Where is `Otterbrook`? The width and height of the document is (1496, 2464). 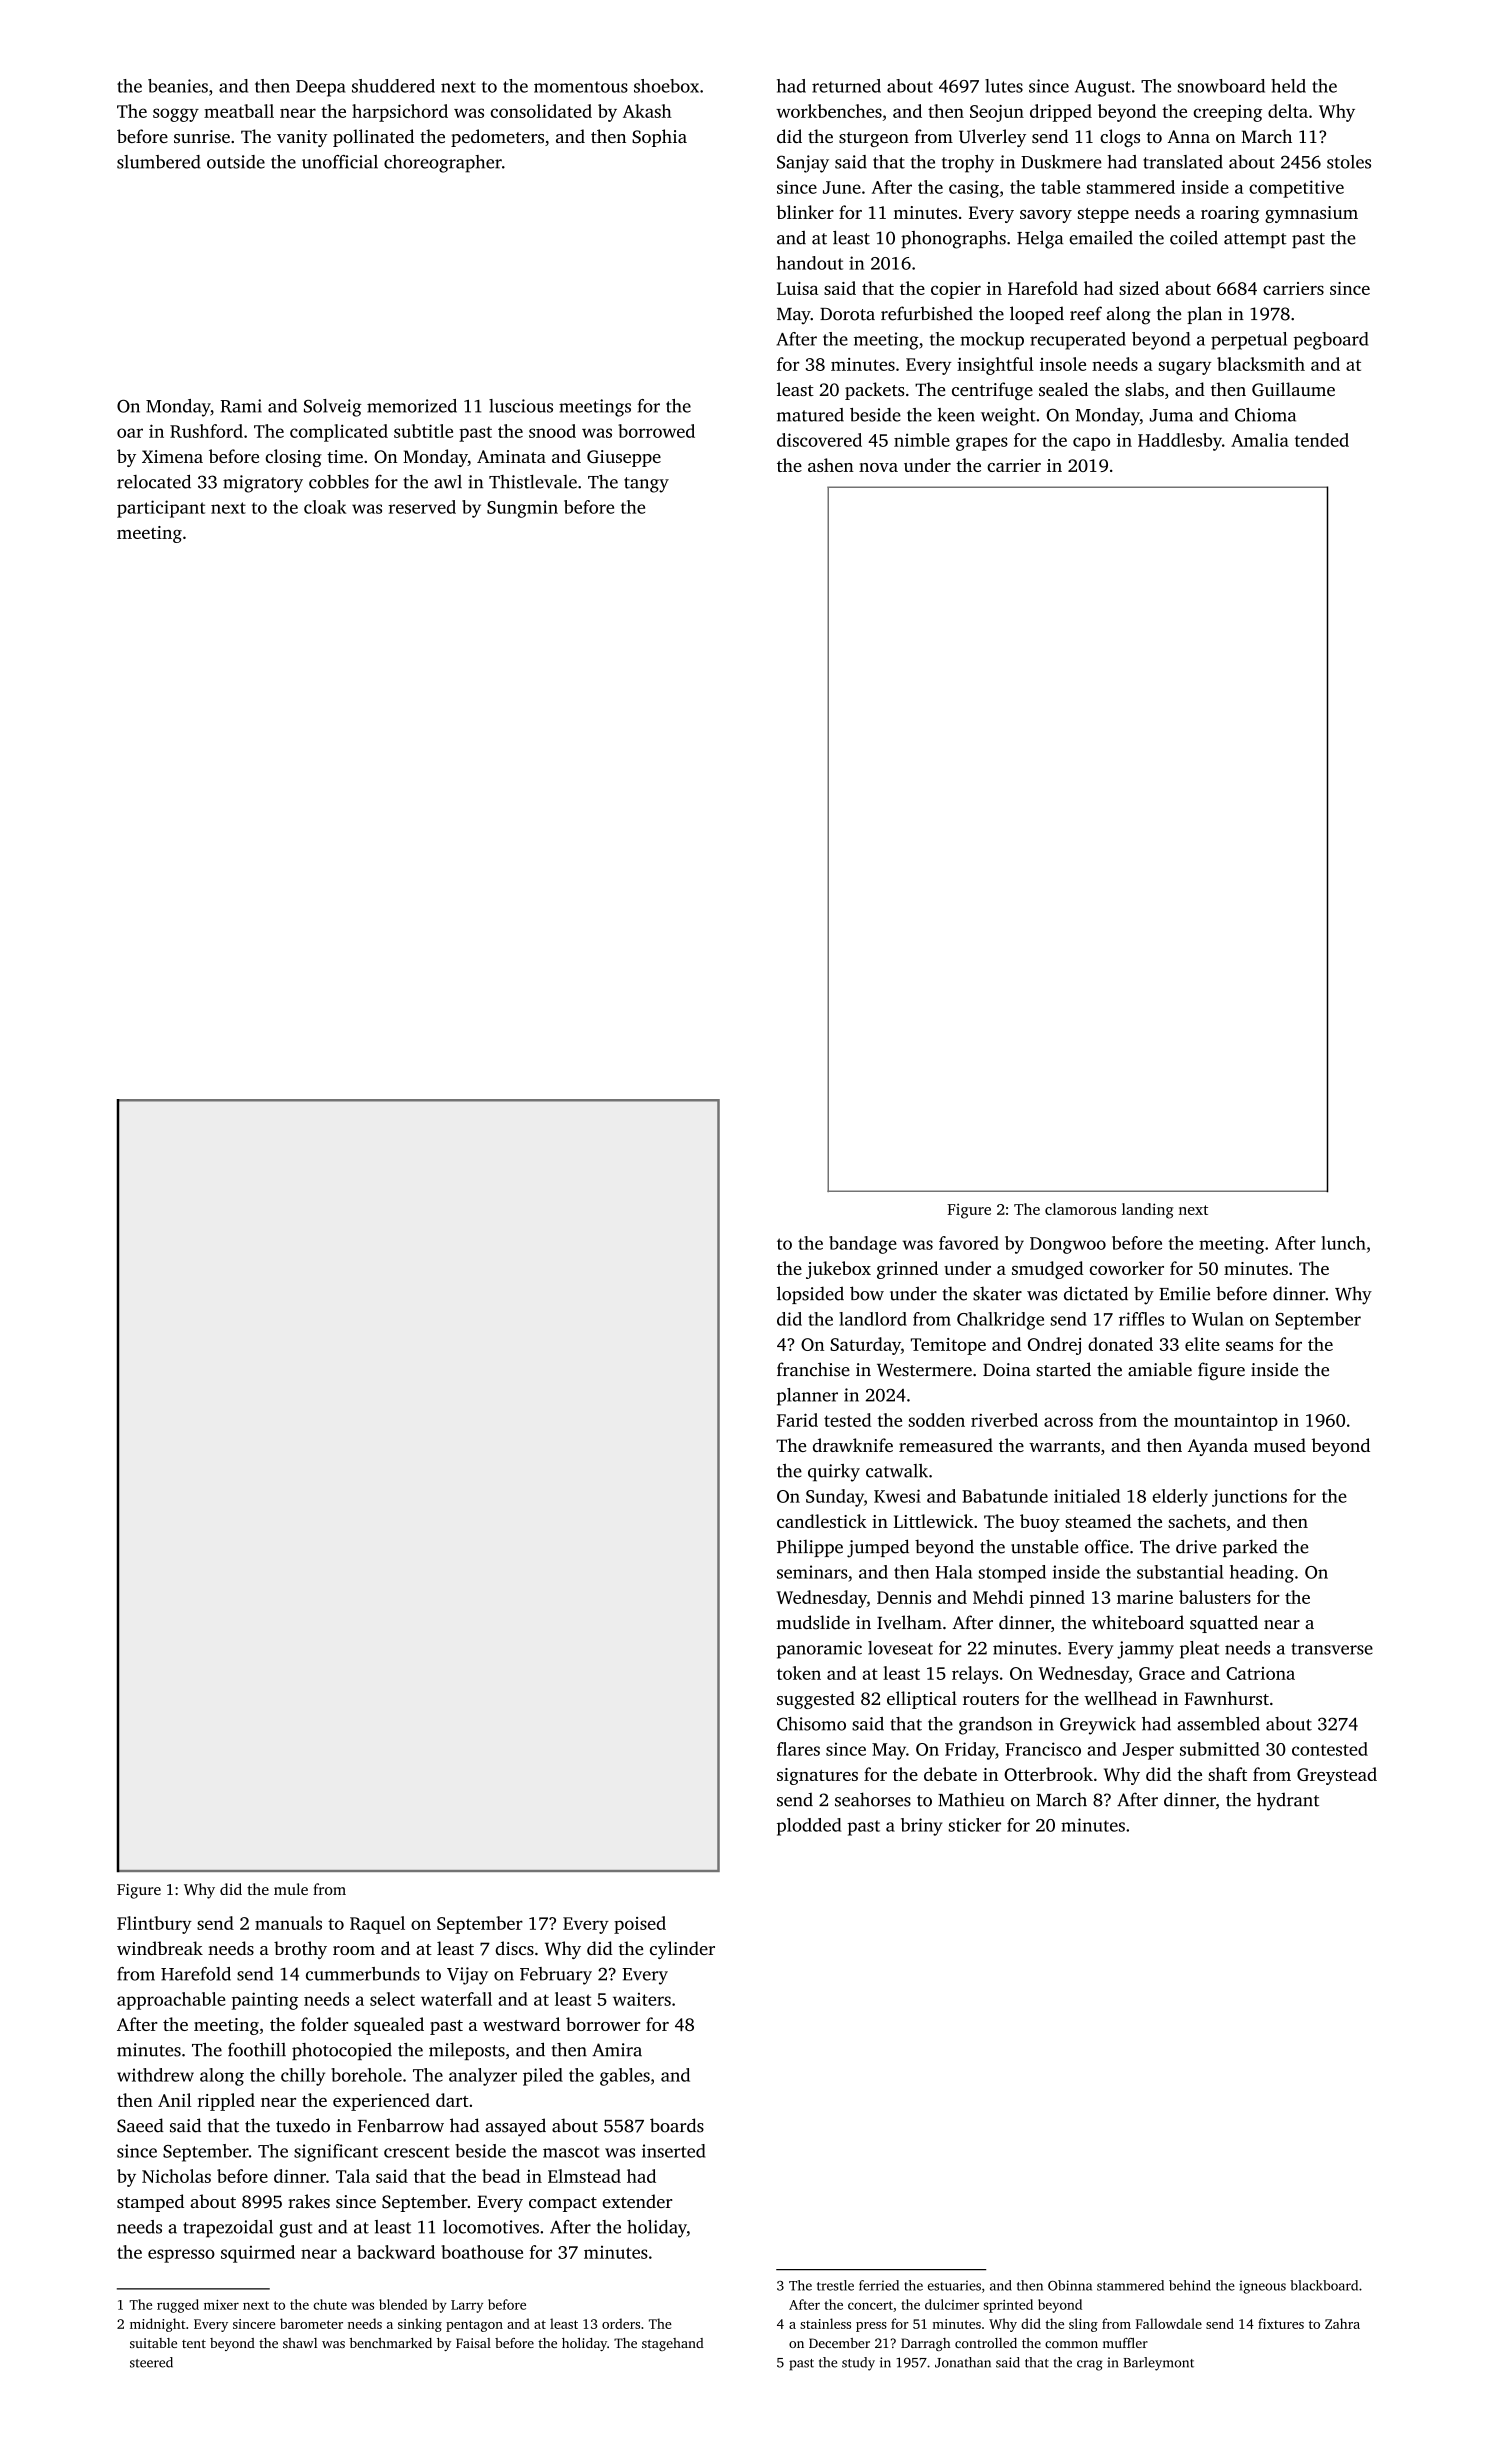
Otterbrook is located at coordinates (1048, 1774).
